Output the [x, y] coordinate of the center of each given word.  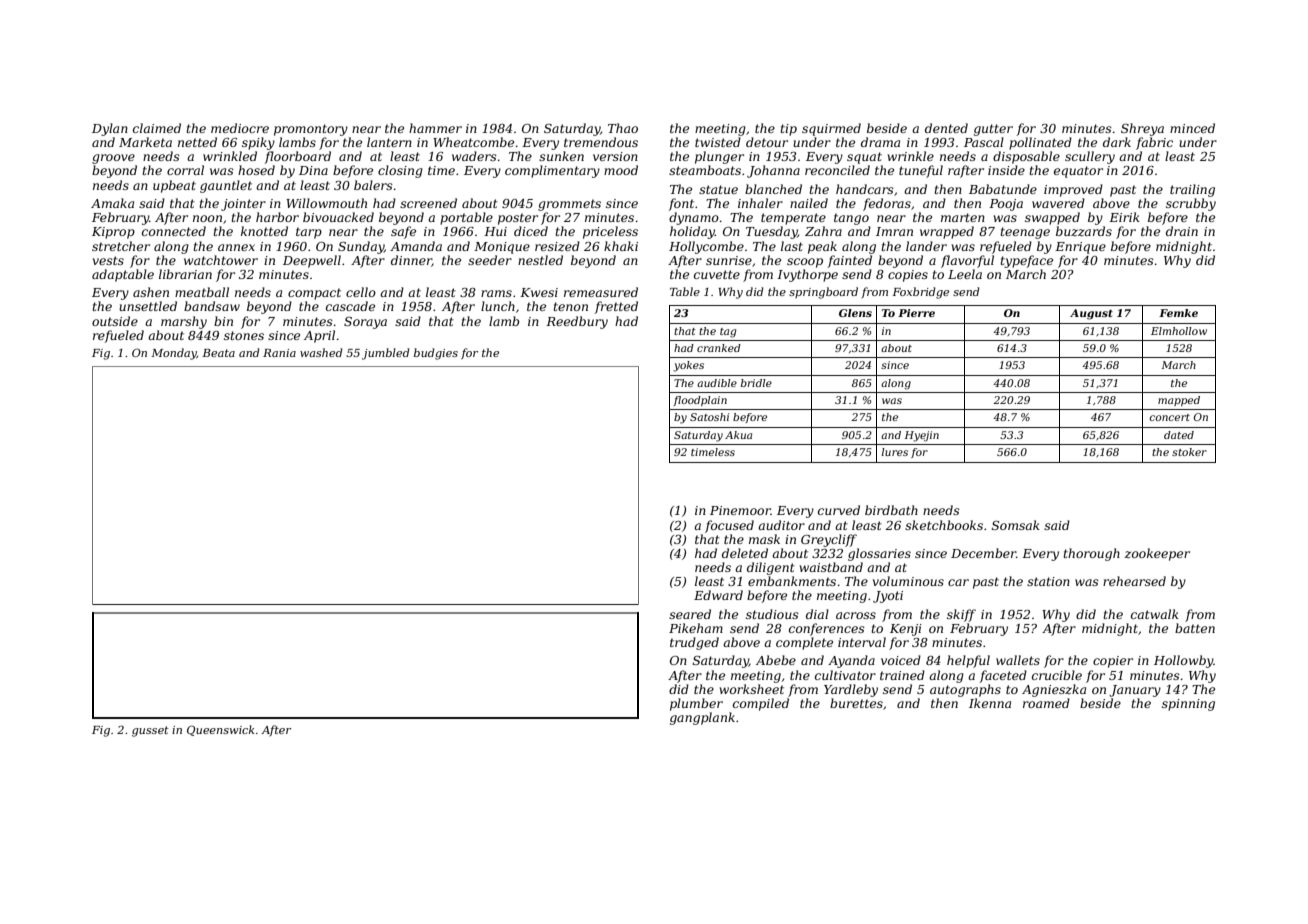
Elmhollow [1179, 331]
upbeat [174, 186]
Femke [1178, 313]
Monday [174, 354]
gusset [150, 731]
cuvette [717, 274]
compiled [761, 704]
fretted [616, 307]
